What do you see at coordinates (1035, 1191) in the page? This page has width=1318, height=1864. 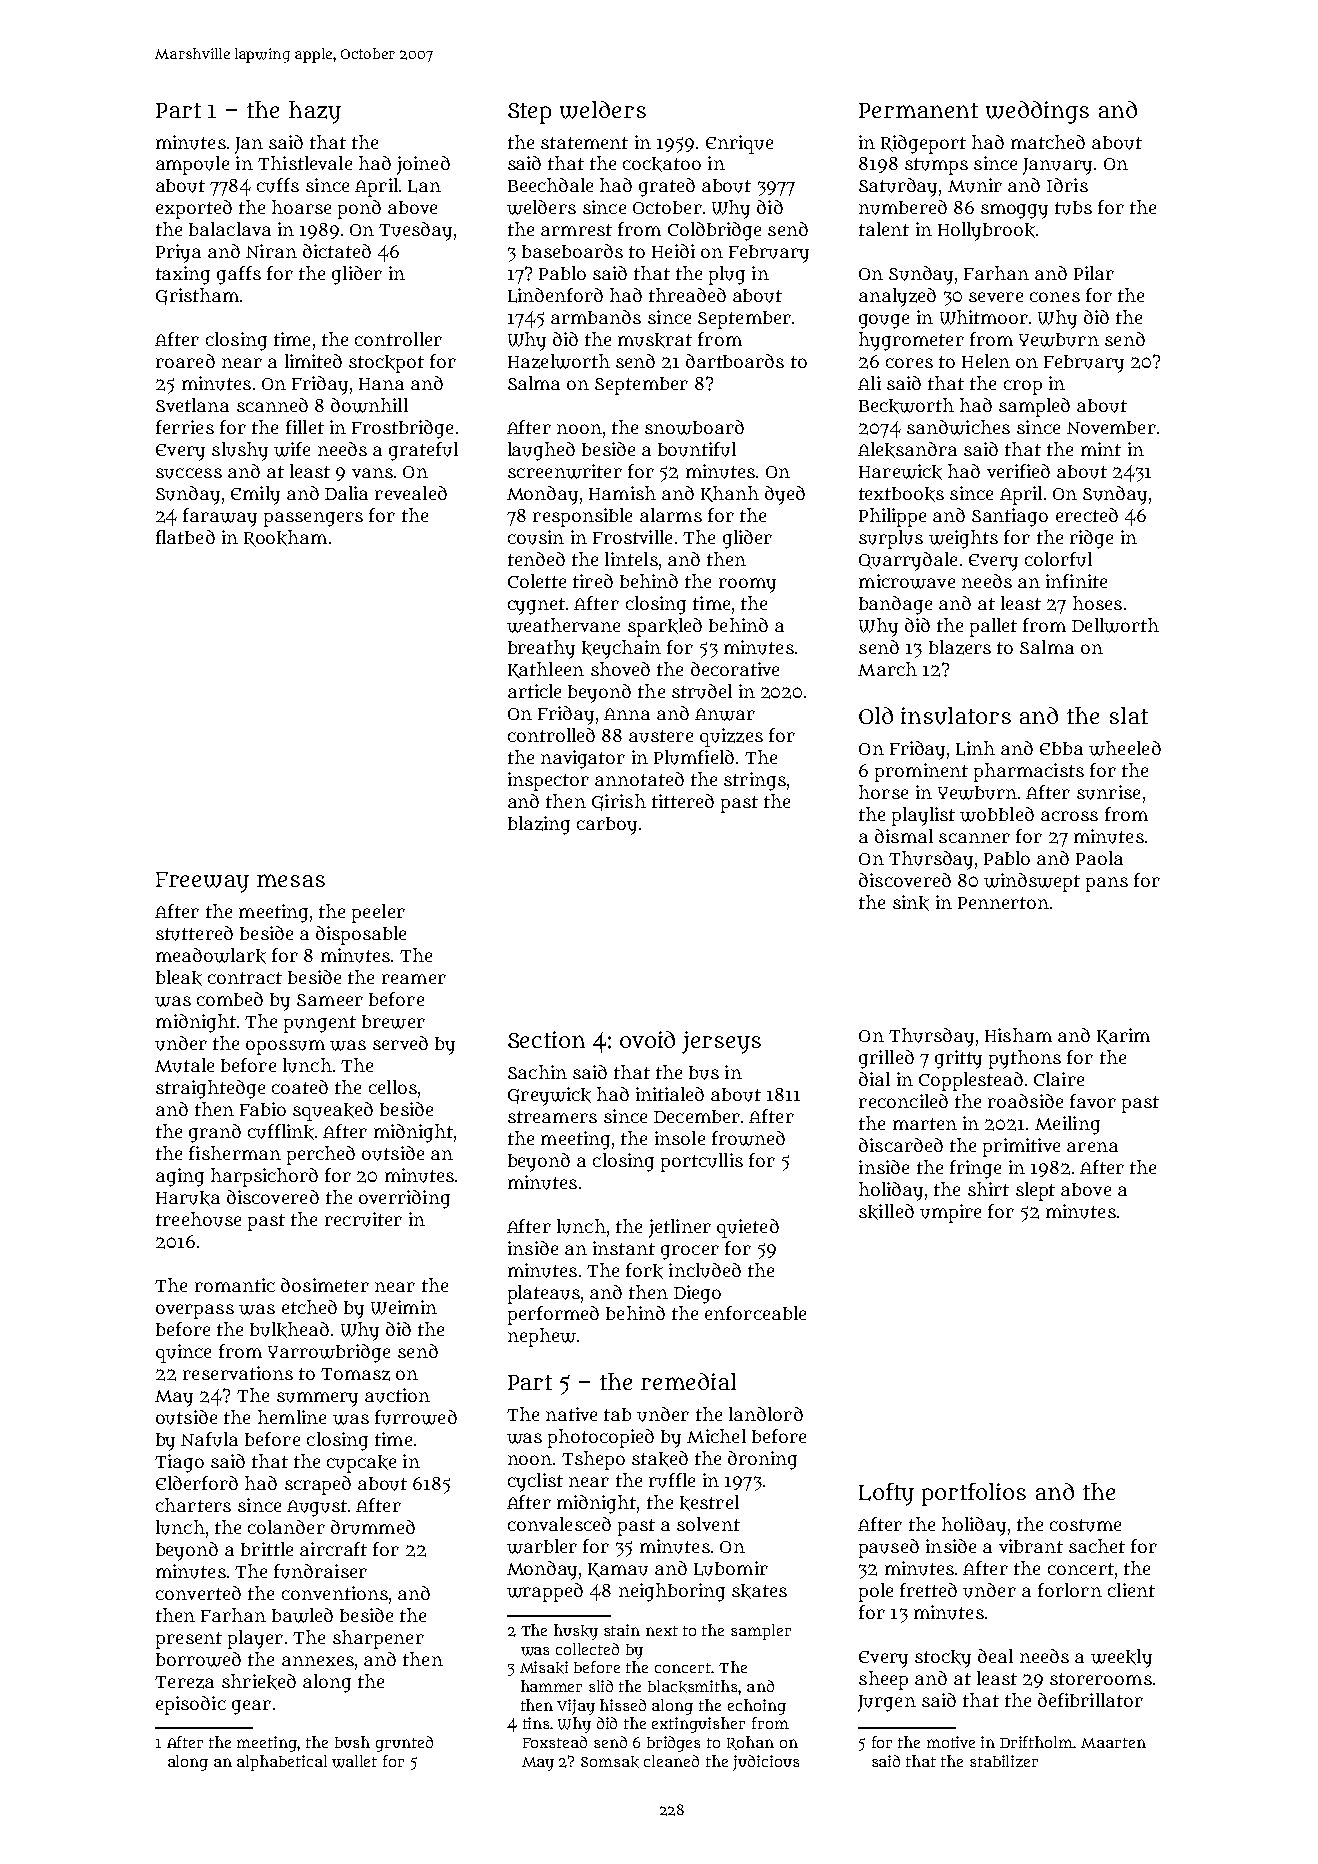 I see `slept` at bounding box center [1035, 1191].
